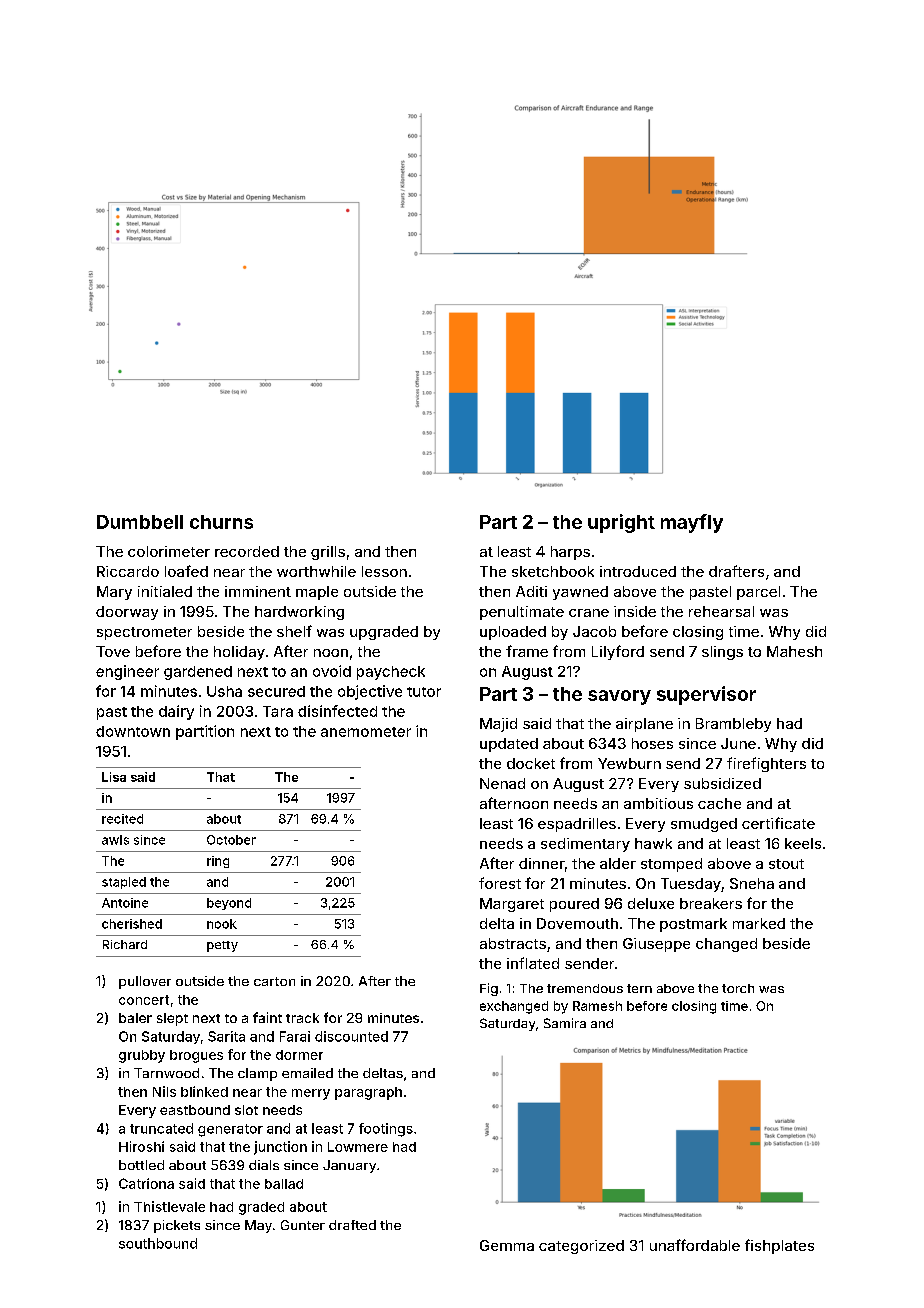  Describe the element at coordinates (124, 883) in the screenshot. I see `stapled` at that location.
